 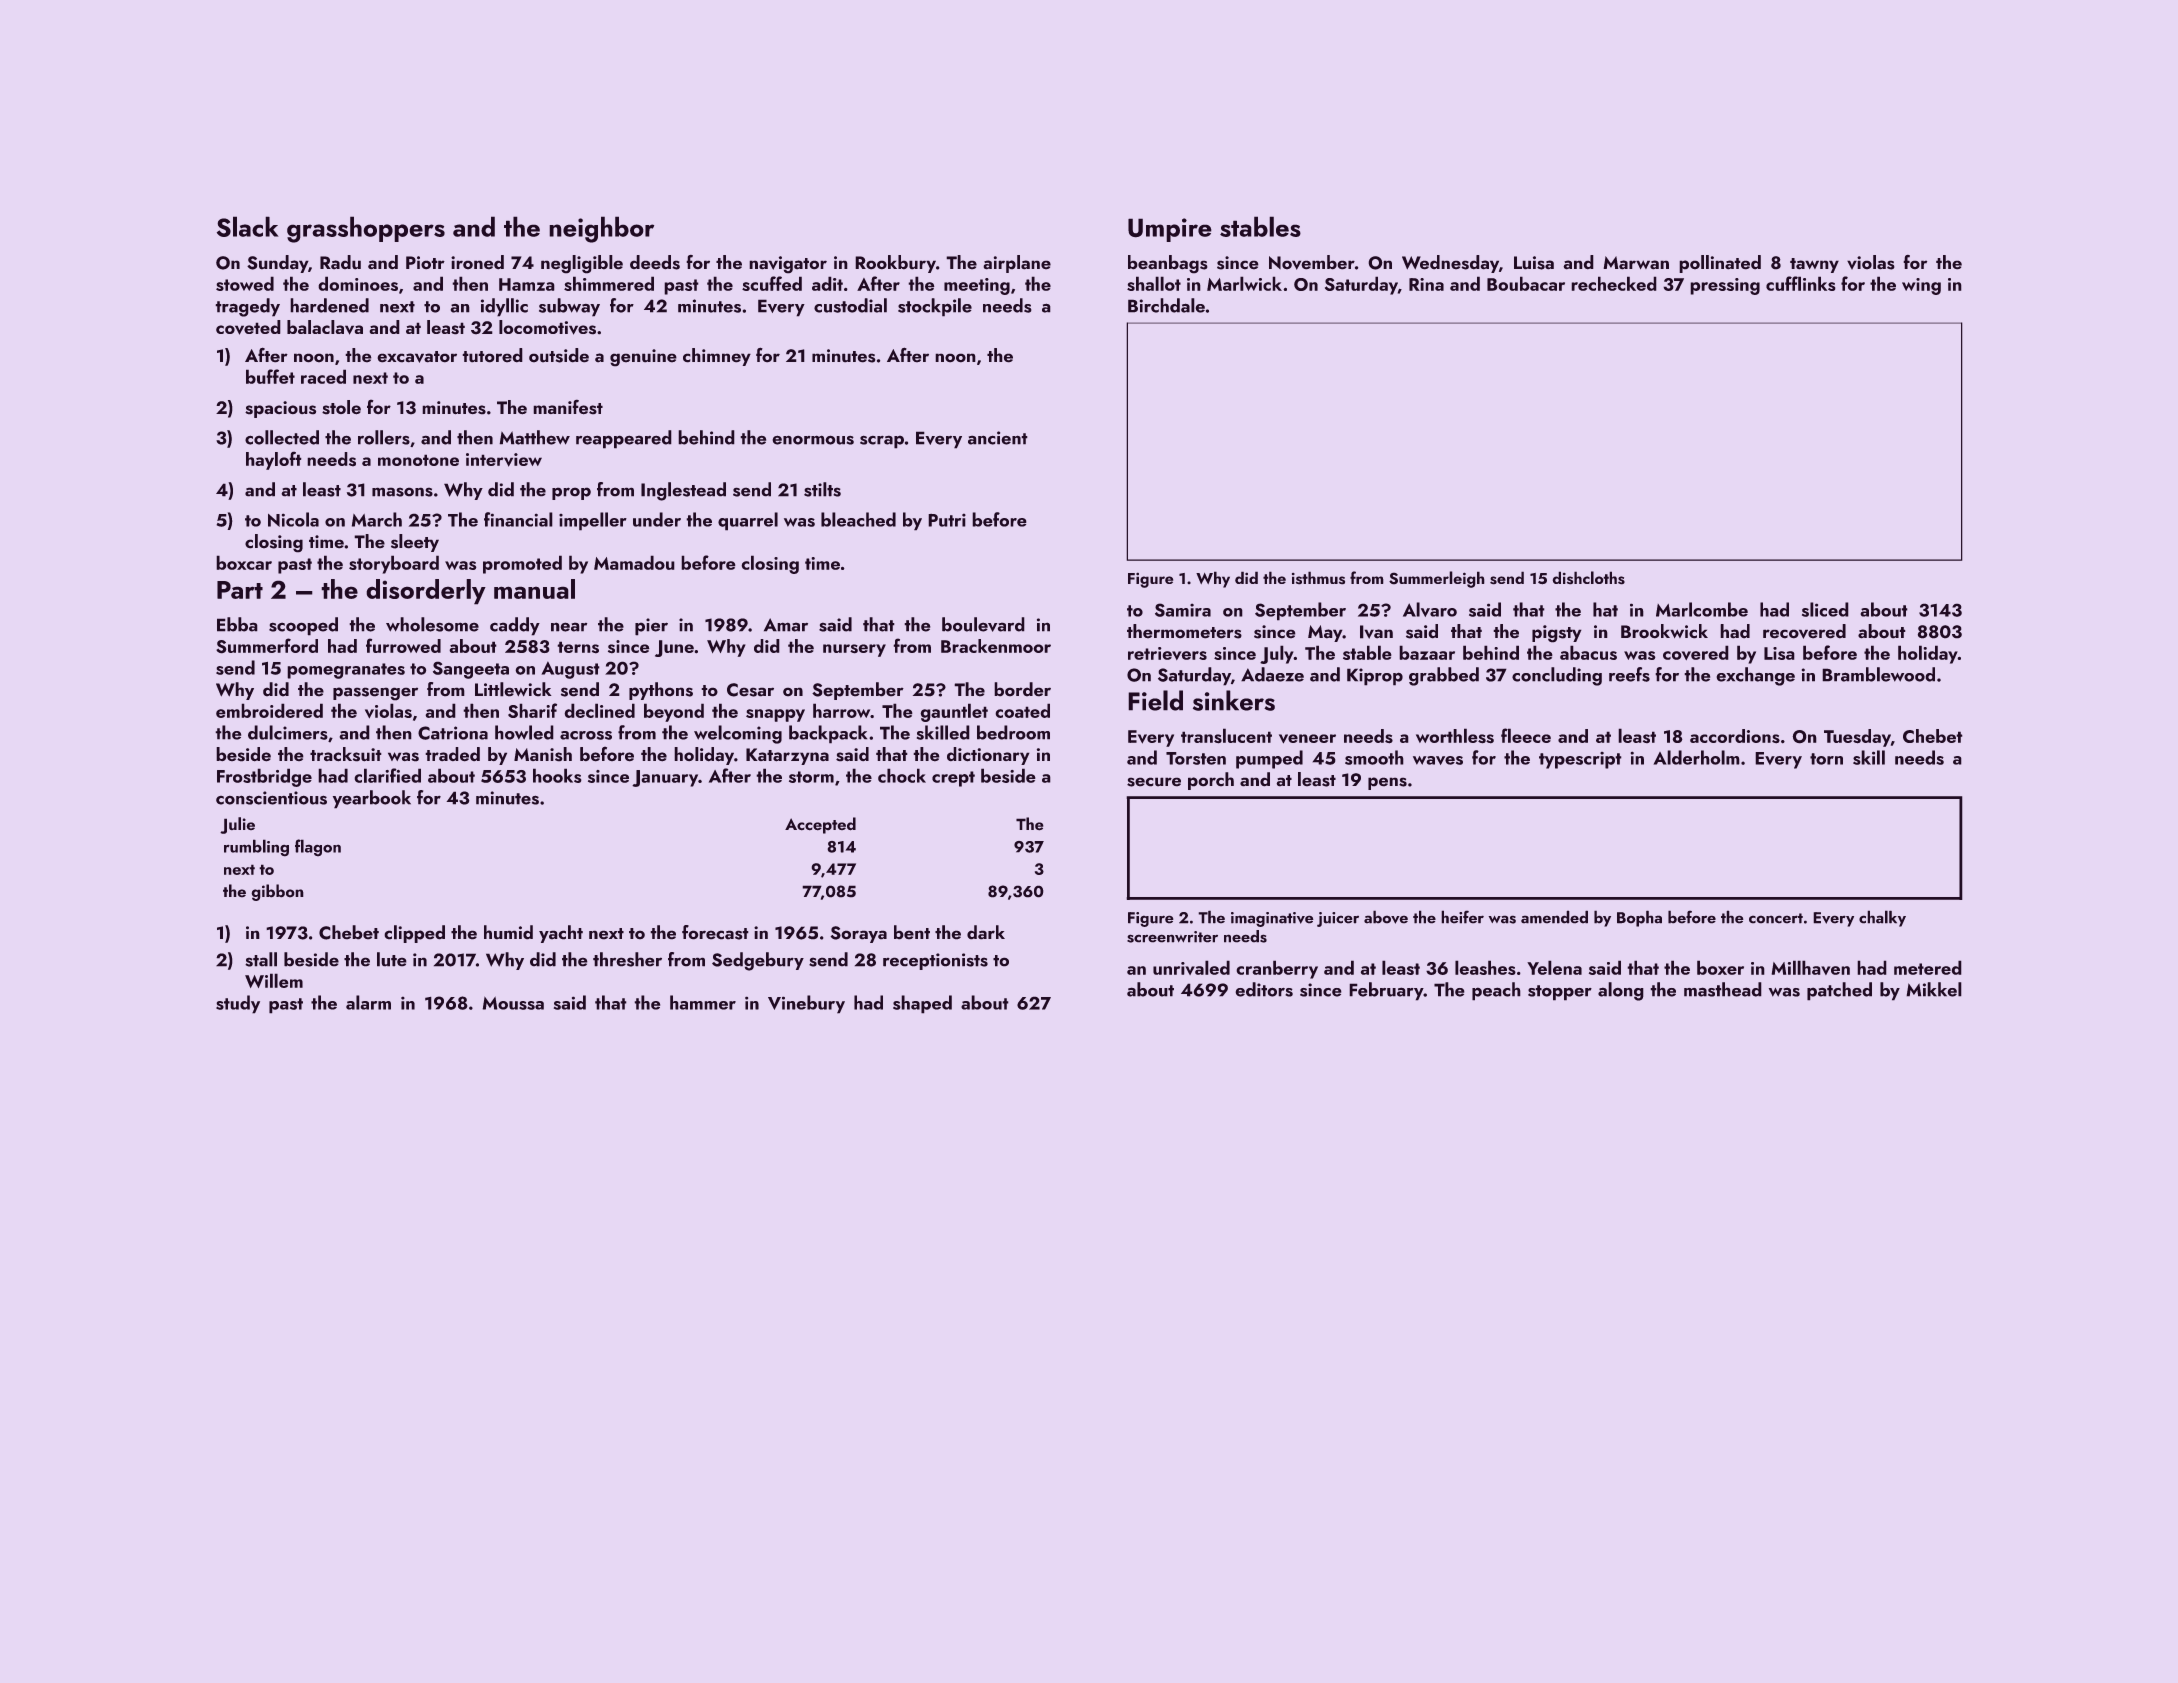 What do you see at coordinates (1814, 265) in the image?
I see `tawny` at bounding box center [1814, 265].
